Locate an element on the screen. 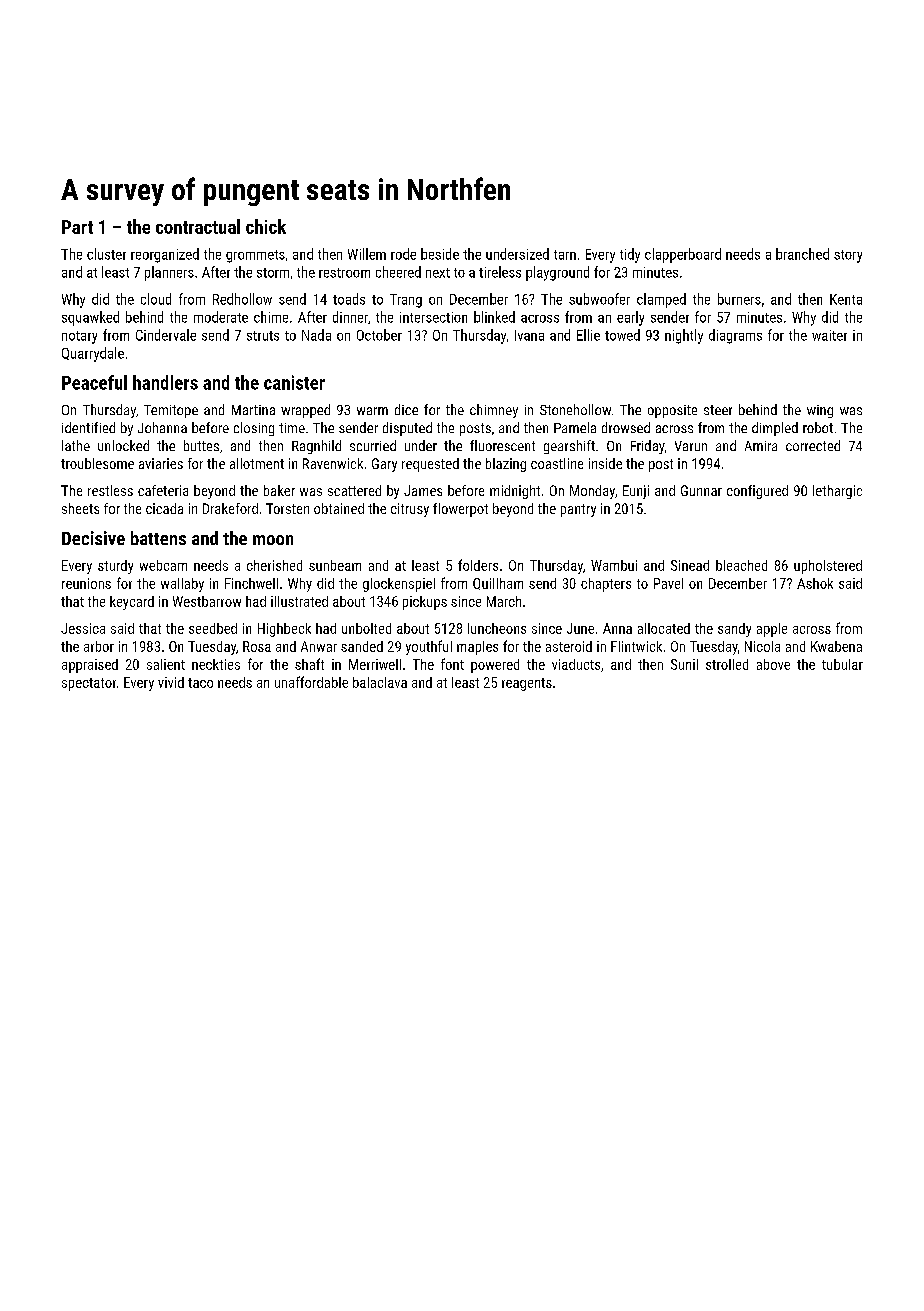 This screenshot has height=1311, width=924. moon is located at coordinates (273, 540).
